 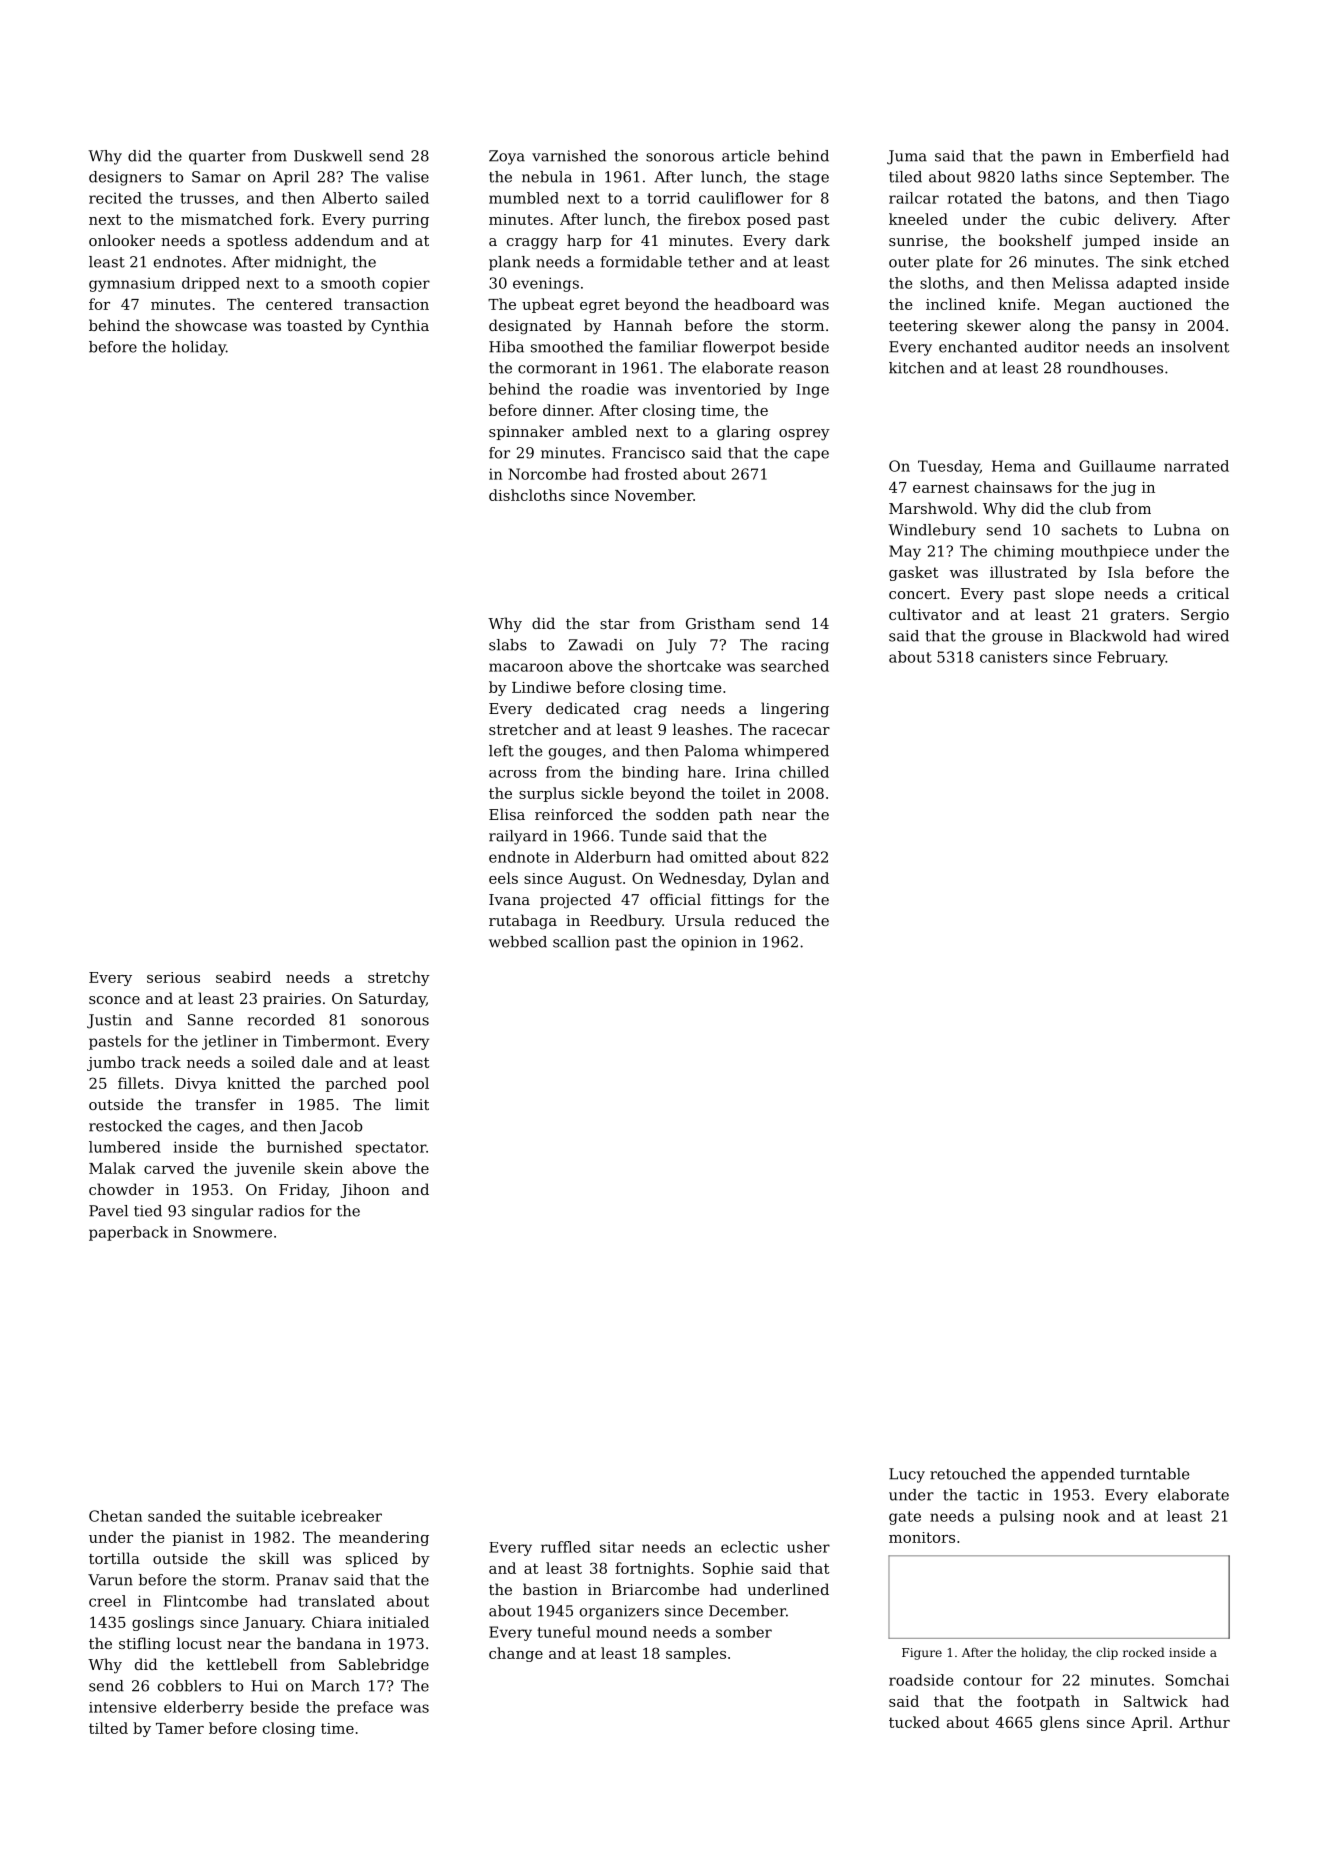 What do you see at coordinates (696, 1654) in the screenshot?
I see `samples` at bounding box center [696, 1654].
